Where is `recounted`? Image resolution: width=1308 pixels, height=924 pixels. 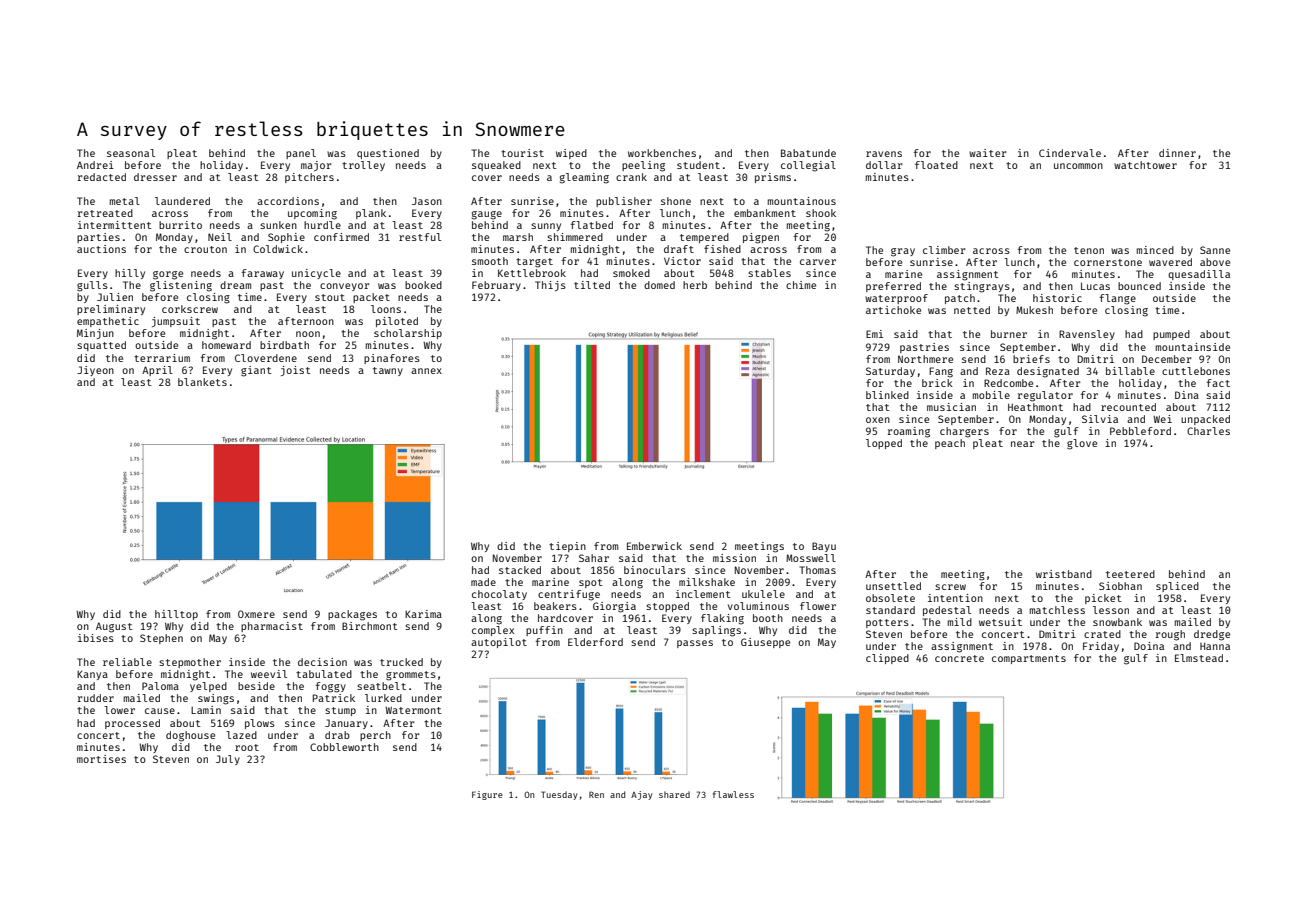
recounted is located at coordinates (1128, 407).
